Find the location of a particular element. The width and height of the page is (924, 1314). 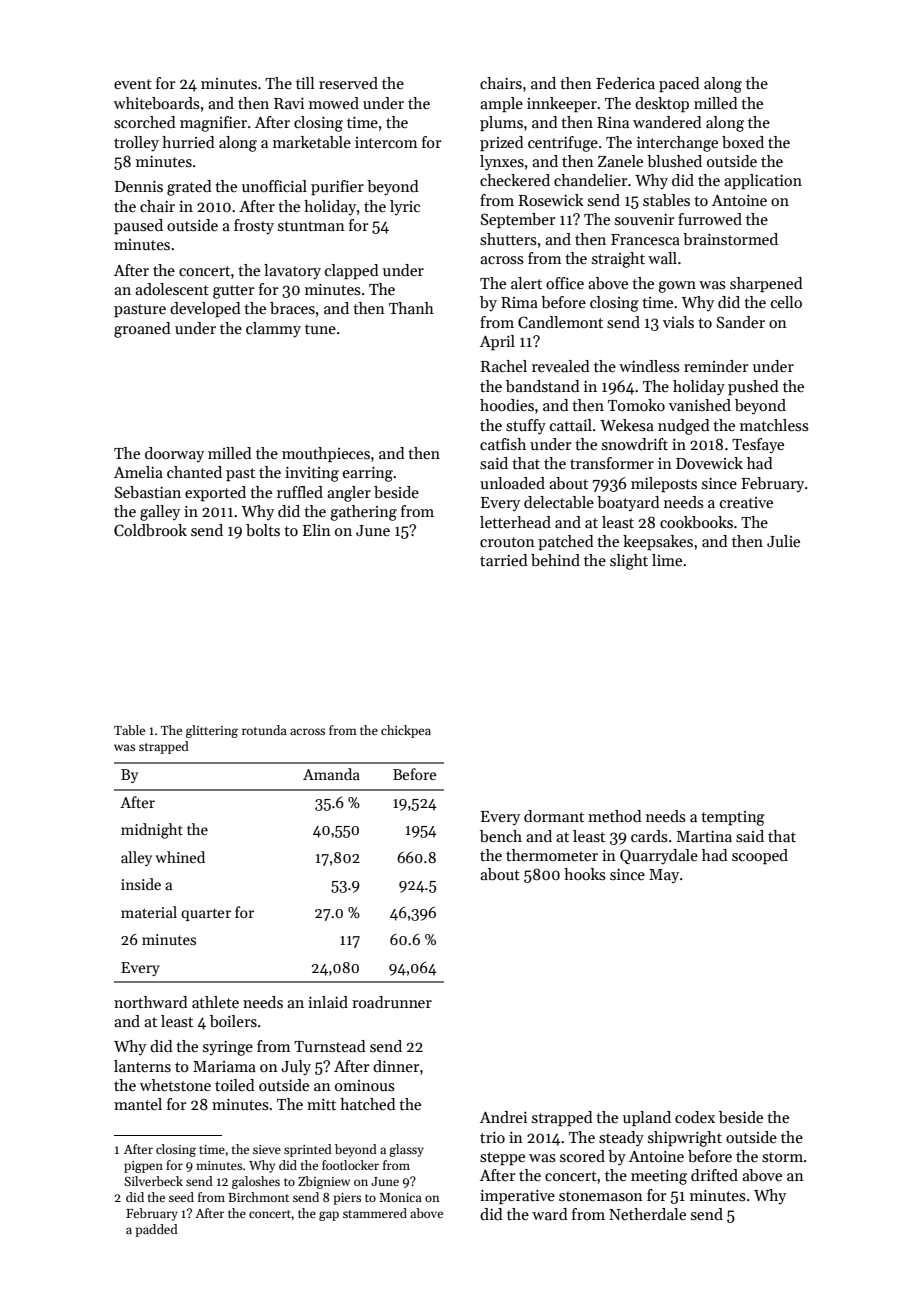

ample is located at coordinates (501, 104).
